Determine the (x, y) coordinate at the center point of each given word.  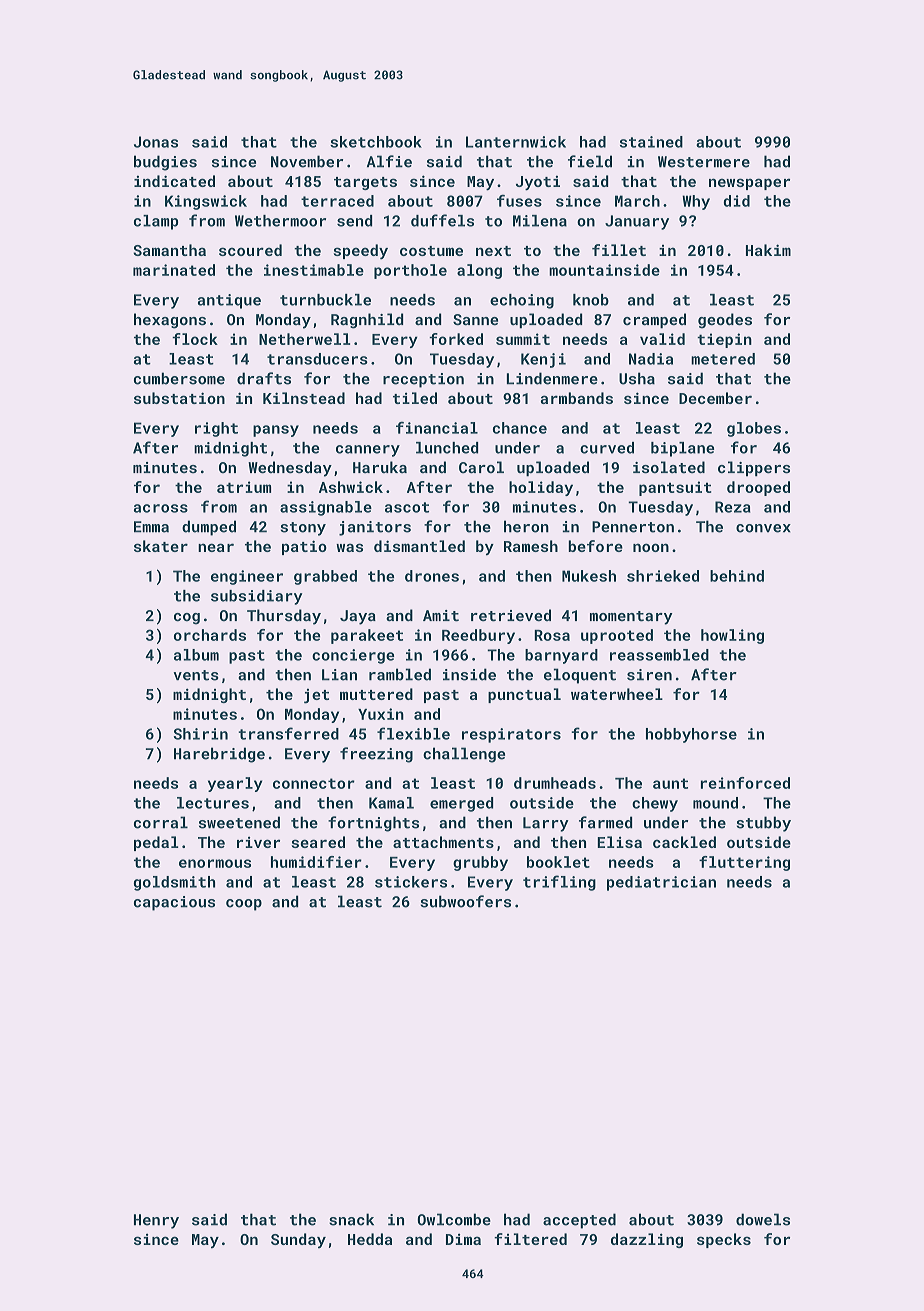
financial (437, 428)
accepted (579, 1221)
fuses (519, 201)
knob (591, 300)
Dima (463, 1239)
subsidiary (257, 597)
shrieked (663, 576)
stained (651, 142)
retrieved (511, 615)
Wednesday (290, 469)
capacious (174, 903)
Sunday (298, 1240)
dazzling (647, 1240)
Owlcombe (454, 1219)
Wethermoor (280, 221)
